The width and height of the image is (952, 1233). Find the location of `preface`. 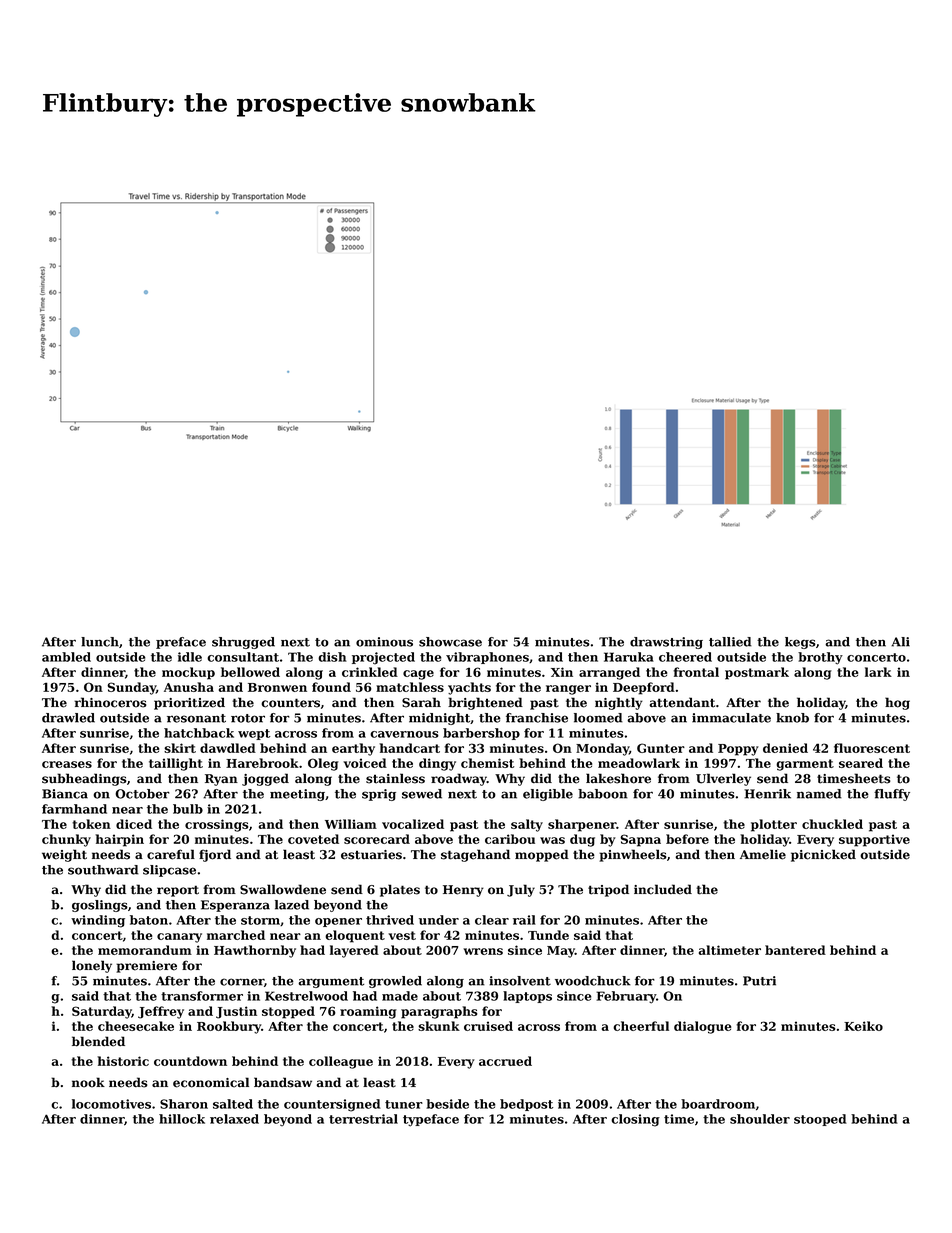

preface is located at coordinates (181, 643).
